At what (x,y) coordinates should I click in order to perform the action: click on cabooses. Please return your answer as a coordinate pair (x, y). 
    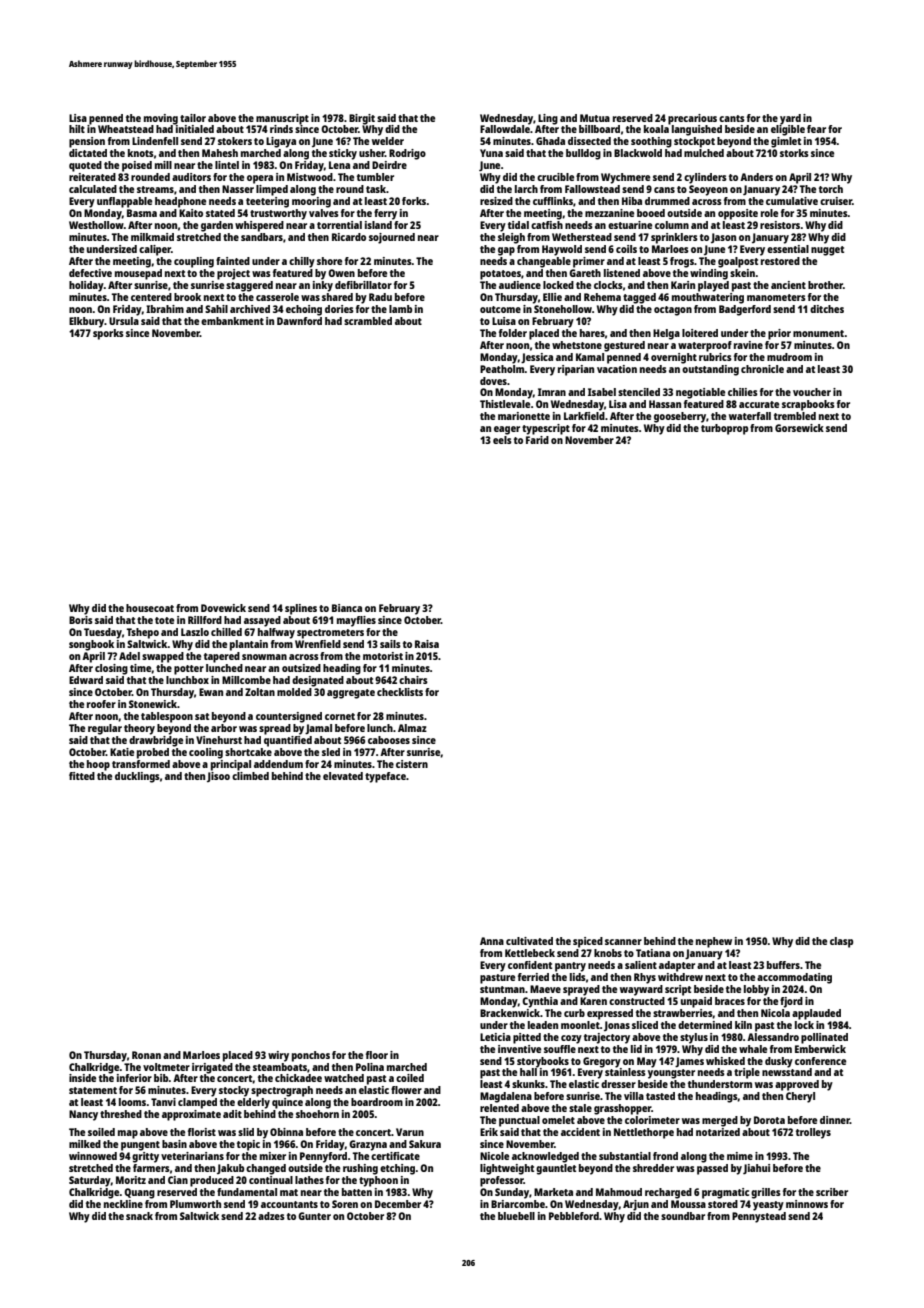
    Looking at the image, I should click on (389, 740).
